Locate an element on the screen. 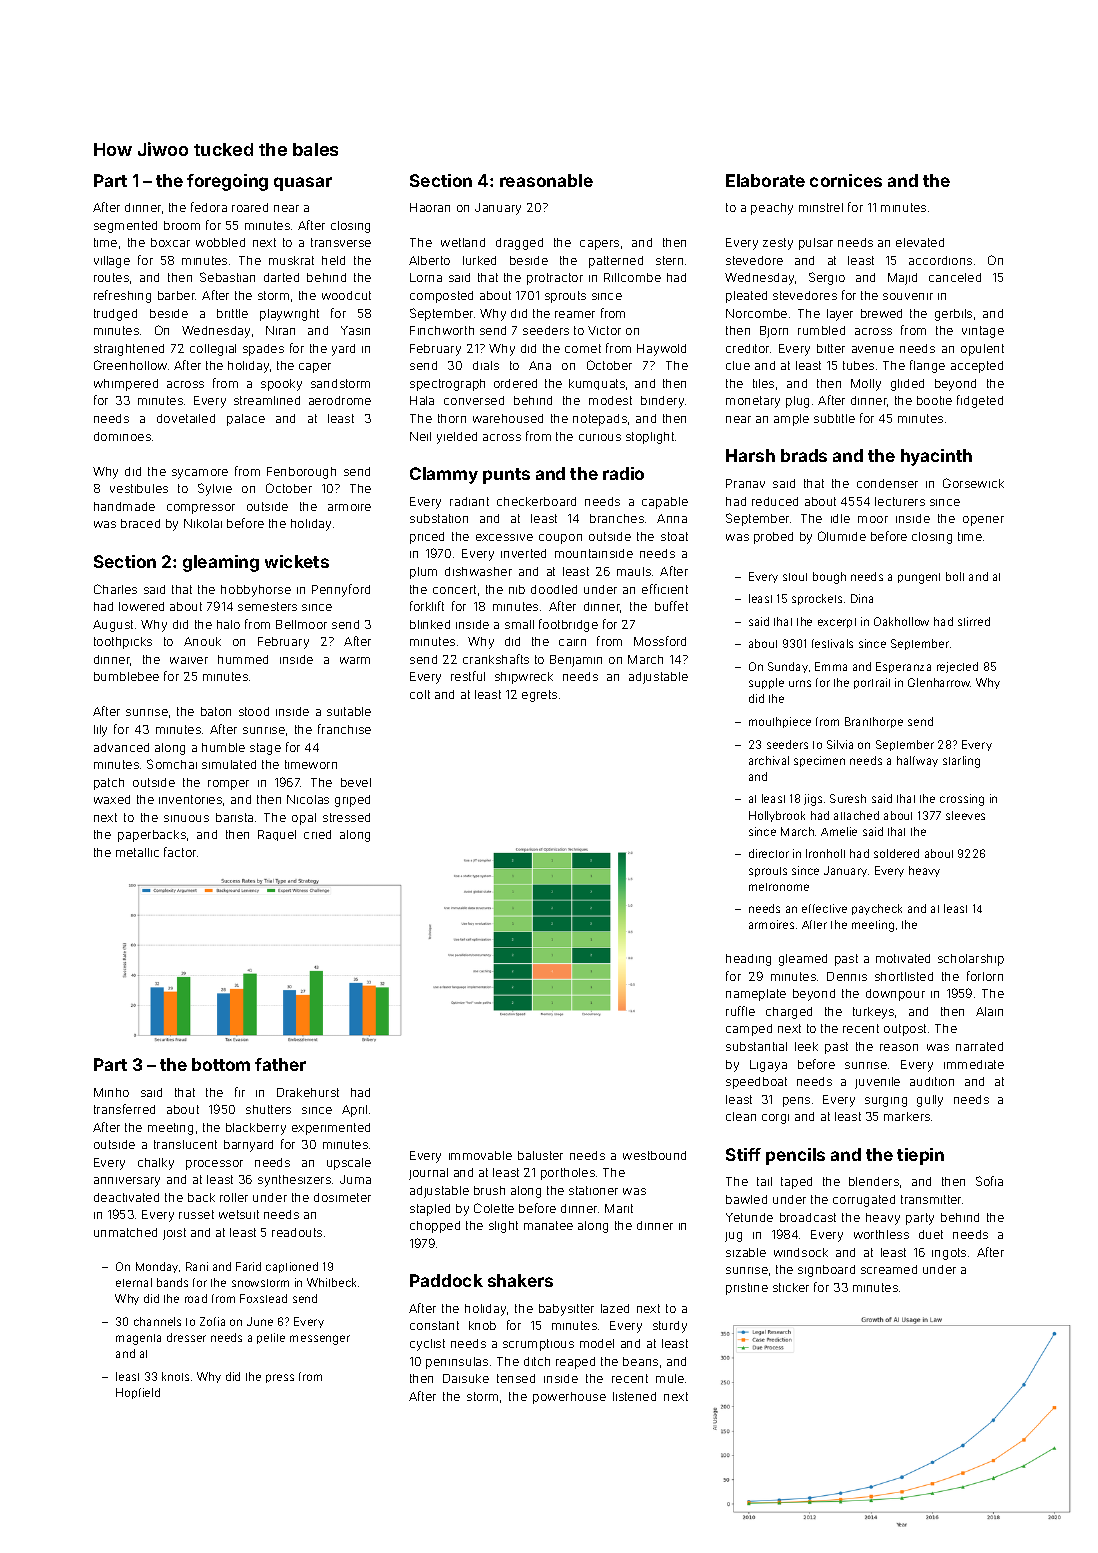 This screenshot has height=1553, width=1098. heading is located at coordinates (748, 960).
